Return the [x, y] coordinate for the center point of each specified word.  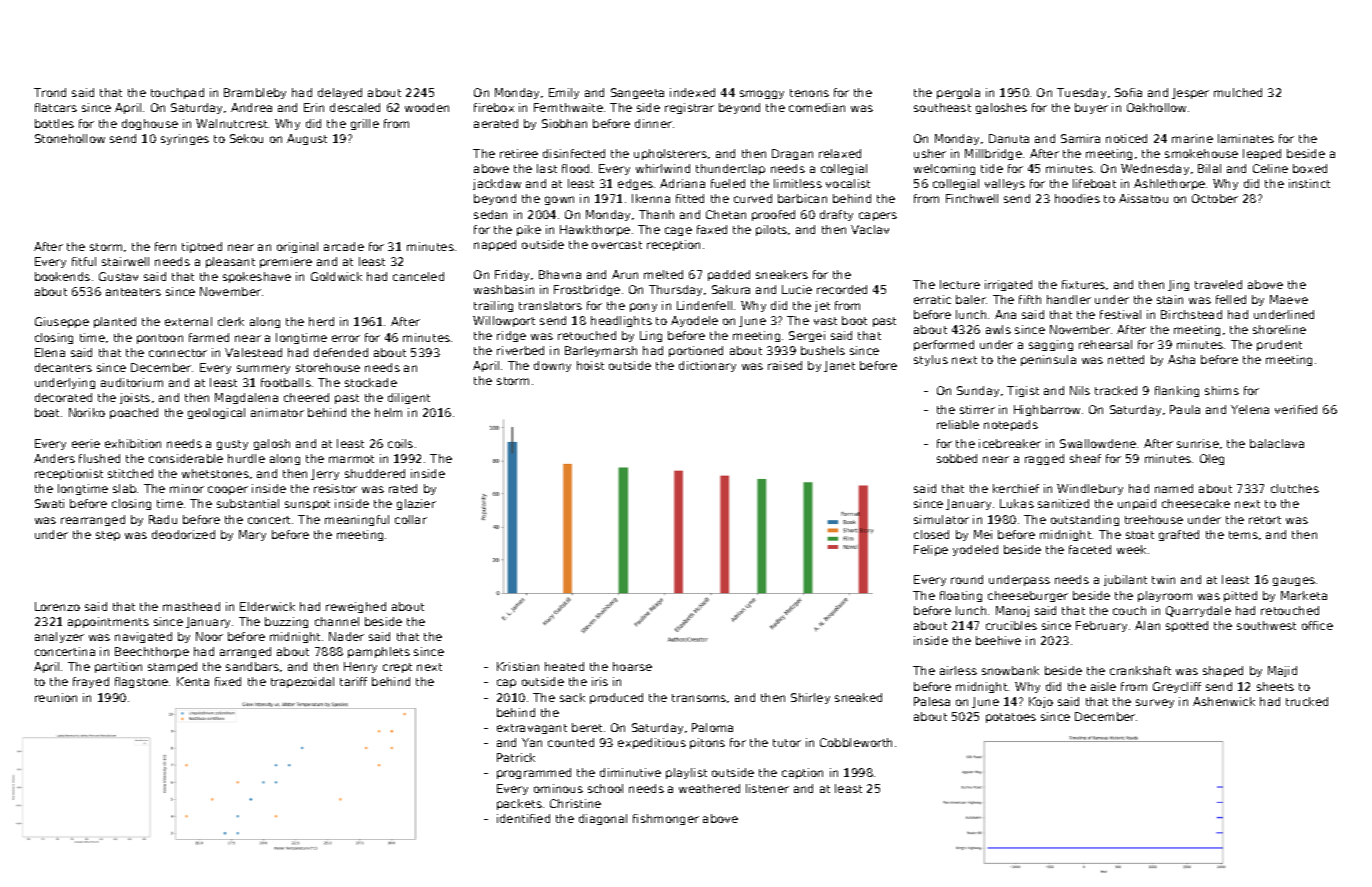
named [1174, 488]
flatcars [56, 107]
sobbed [957, 458]
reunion [56, 697]
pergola [958, 93]
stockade [371, 382]
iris [600, 681]
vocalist [848, 183]
